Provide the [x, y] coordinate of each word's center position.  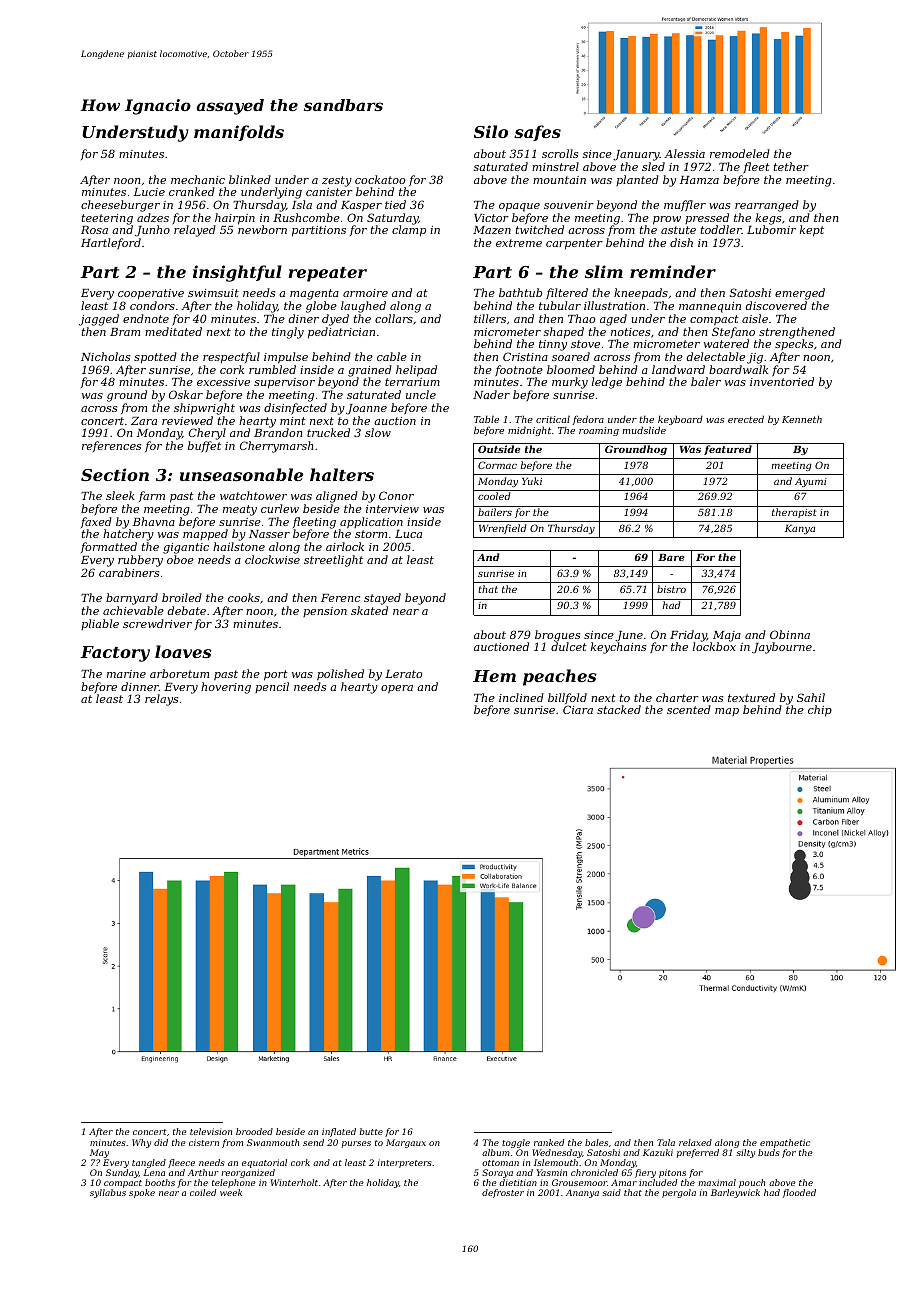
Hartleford [111, 243]
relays [161, 700]
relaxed [695, 1142]
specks [794, 344]
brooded [254, 1131]
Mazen [492, 230]
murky [570, 383]
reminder [673, 271]
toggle [516, 1143]
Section [115, 474]
